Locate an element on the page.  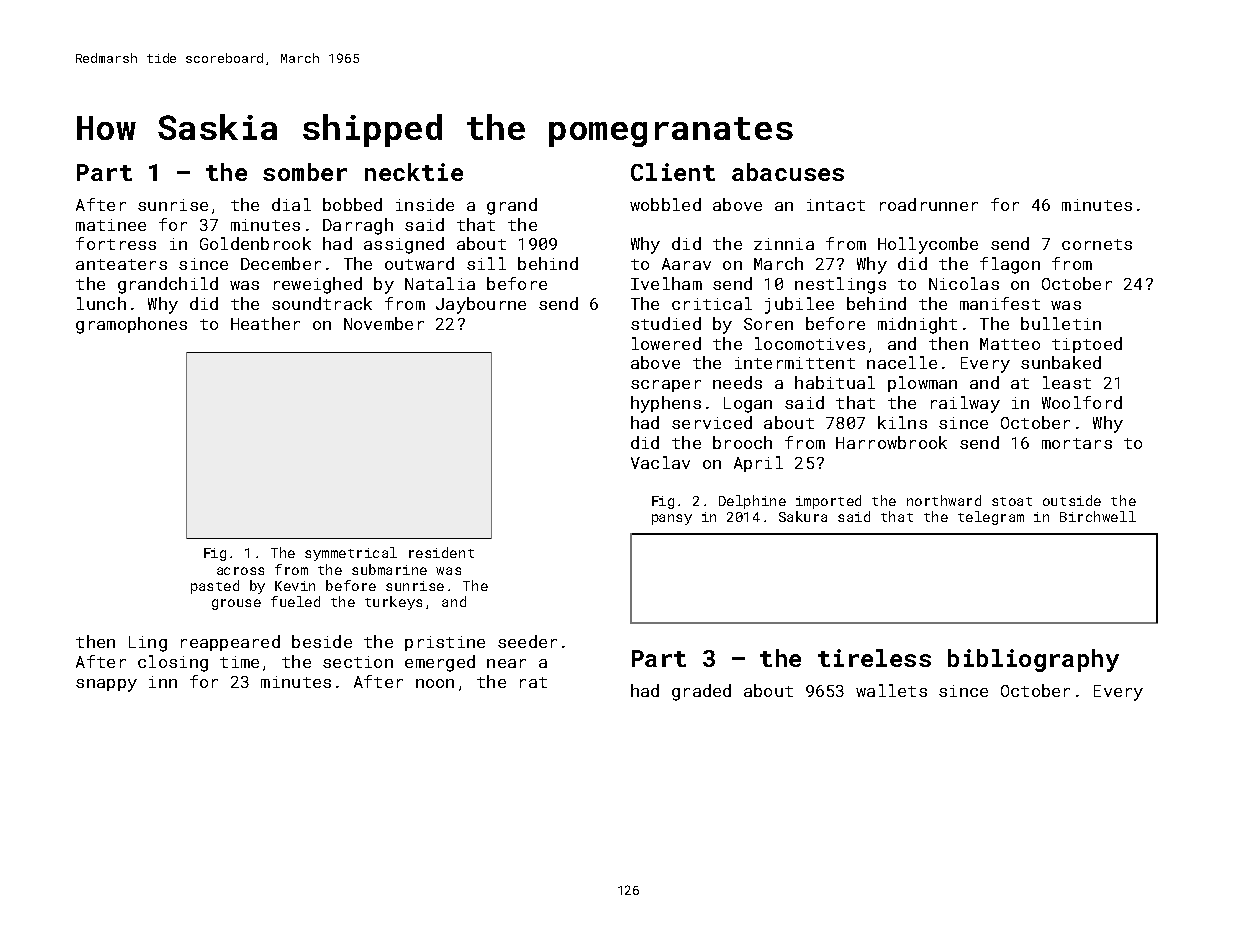
April is located at coordinates (758, 464).
